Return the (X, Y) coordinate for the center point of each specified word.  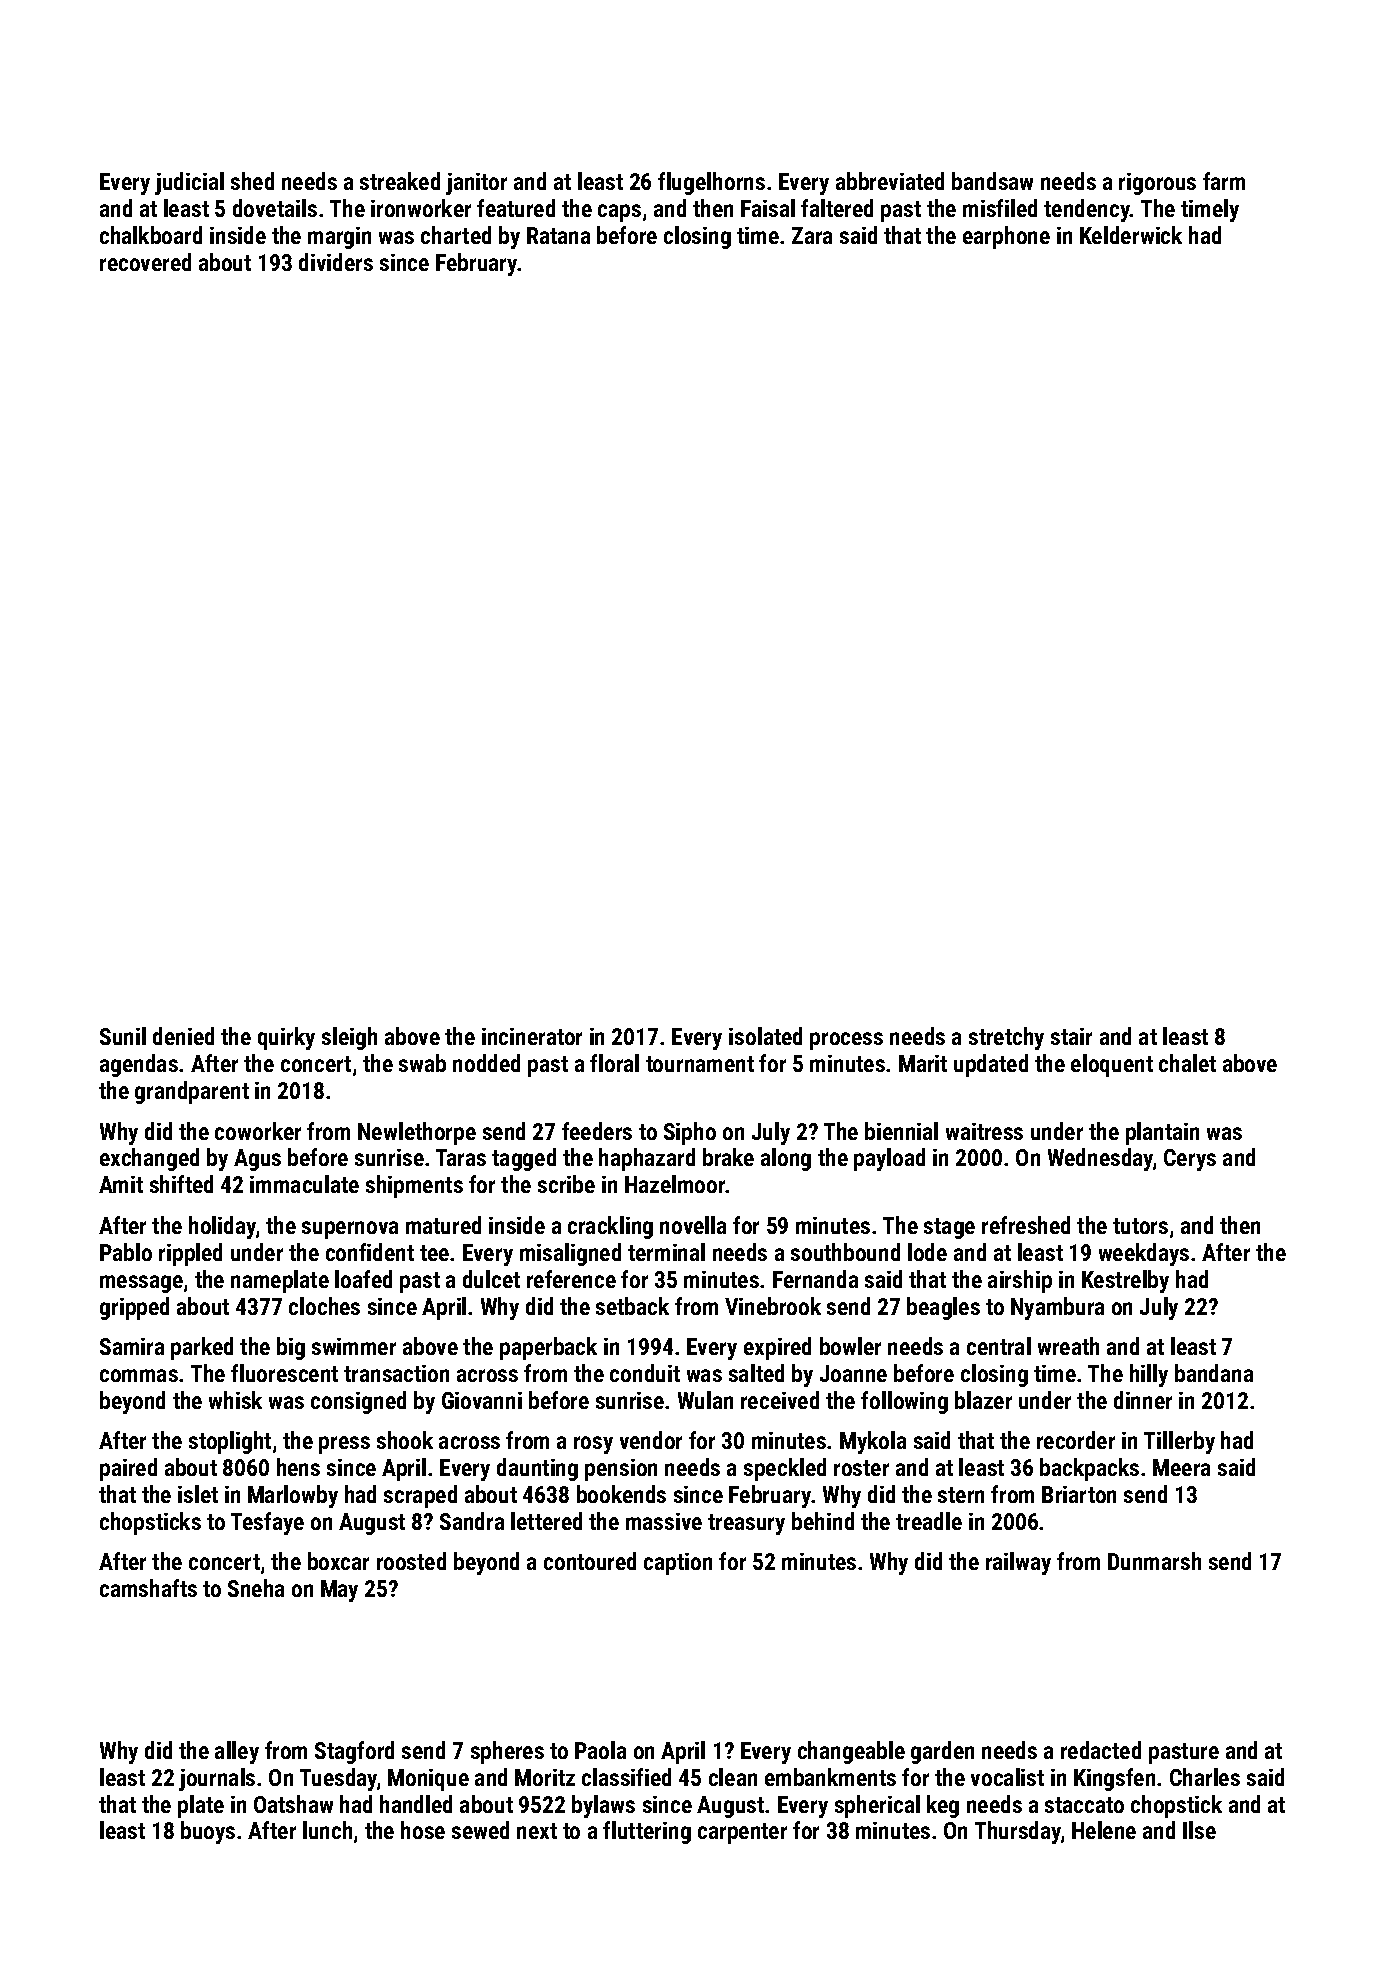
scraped (420, 1496)
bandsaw (992, 181)
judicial (189, 183)
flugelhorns (711, 183)
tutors (1140, 1226)
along (786, 1159)
